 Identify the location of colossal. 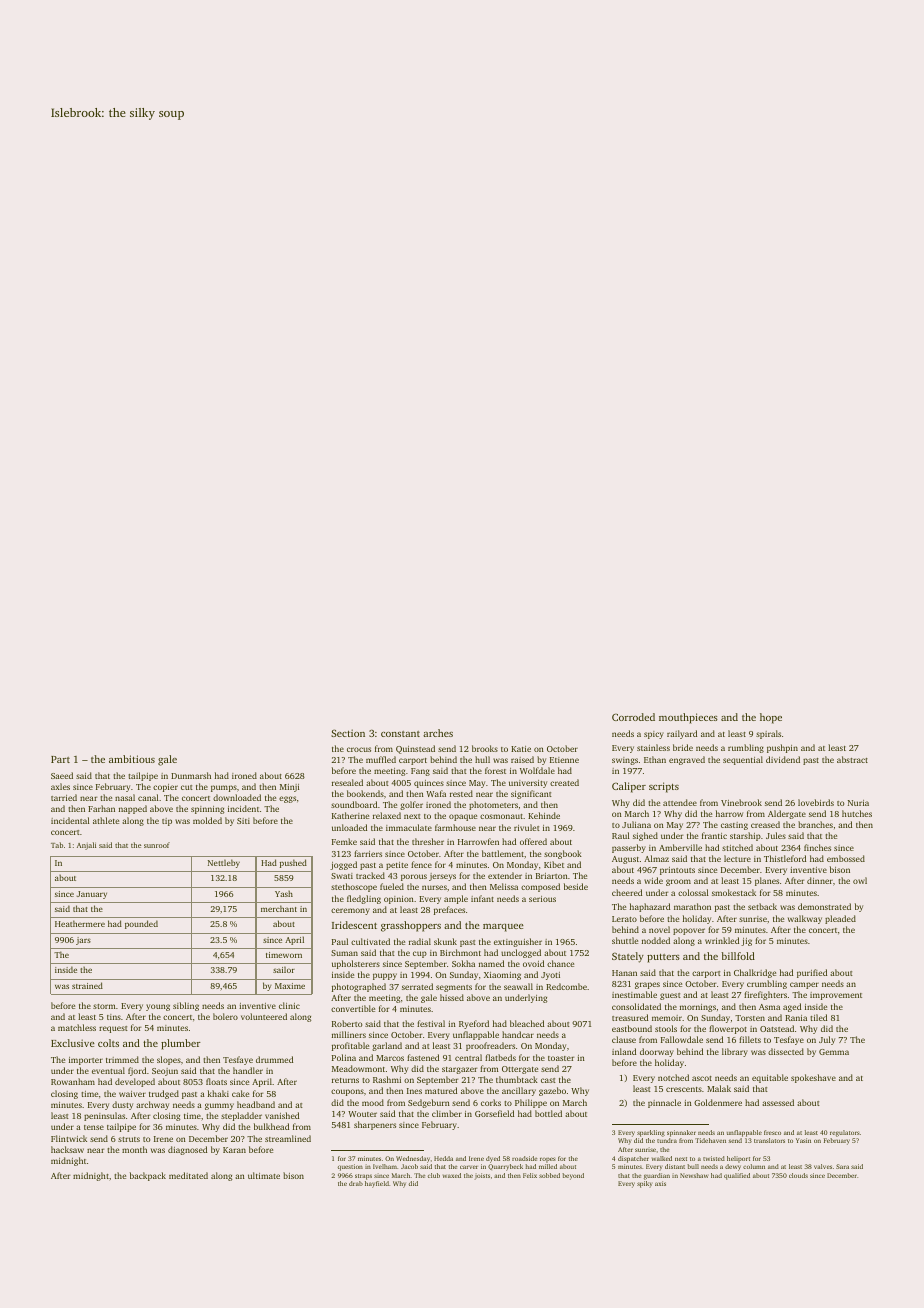
(693, 892).
